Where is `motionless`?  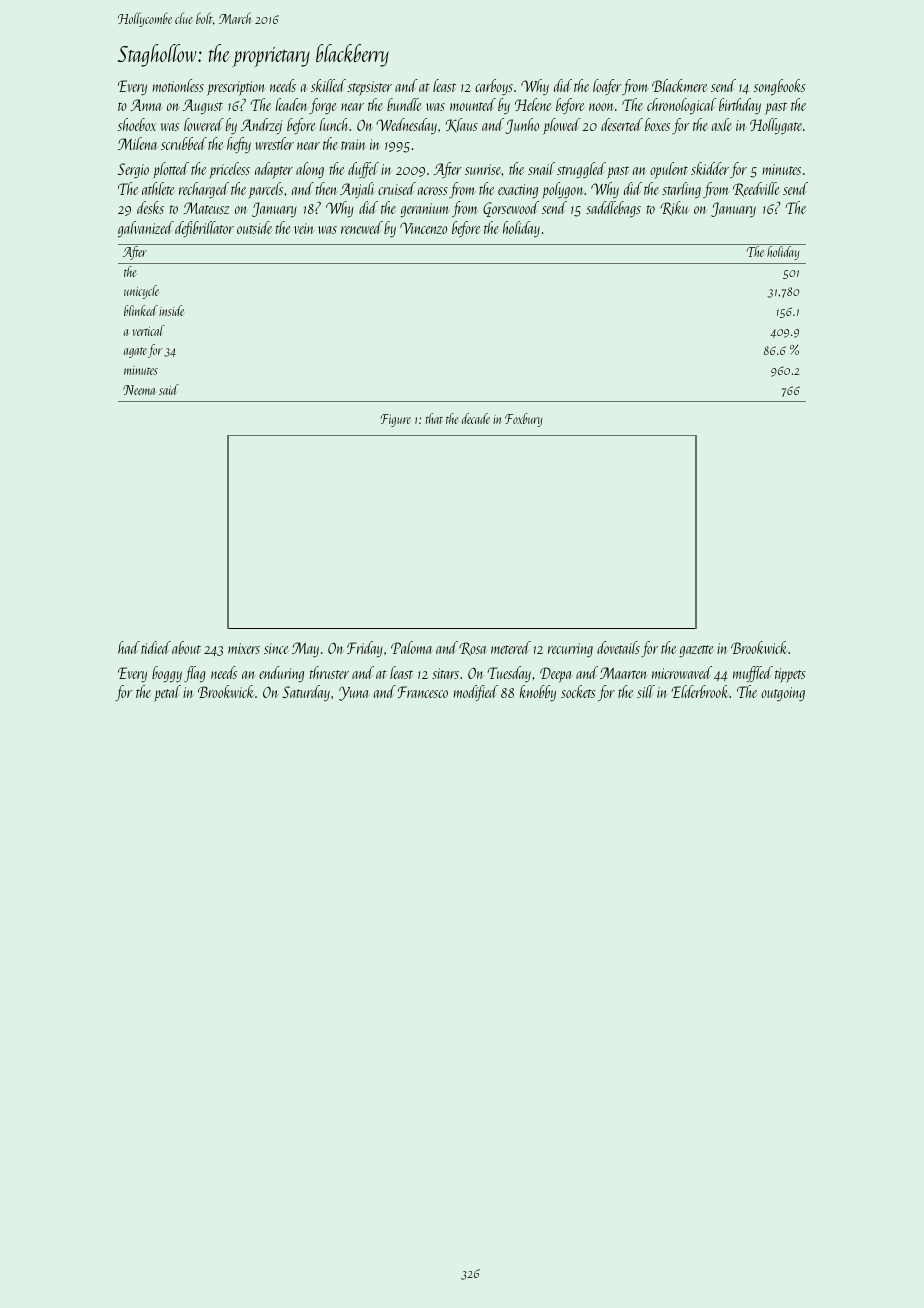 motionless is located at coordinates (178, 85).
